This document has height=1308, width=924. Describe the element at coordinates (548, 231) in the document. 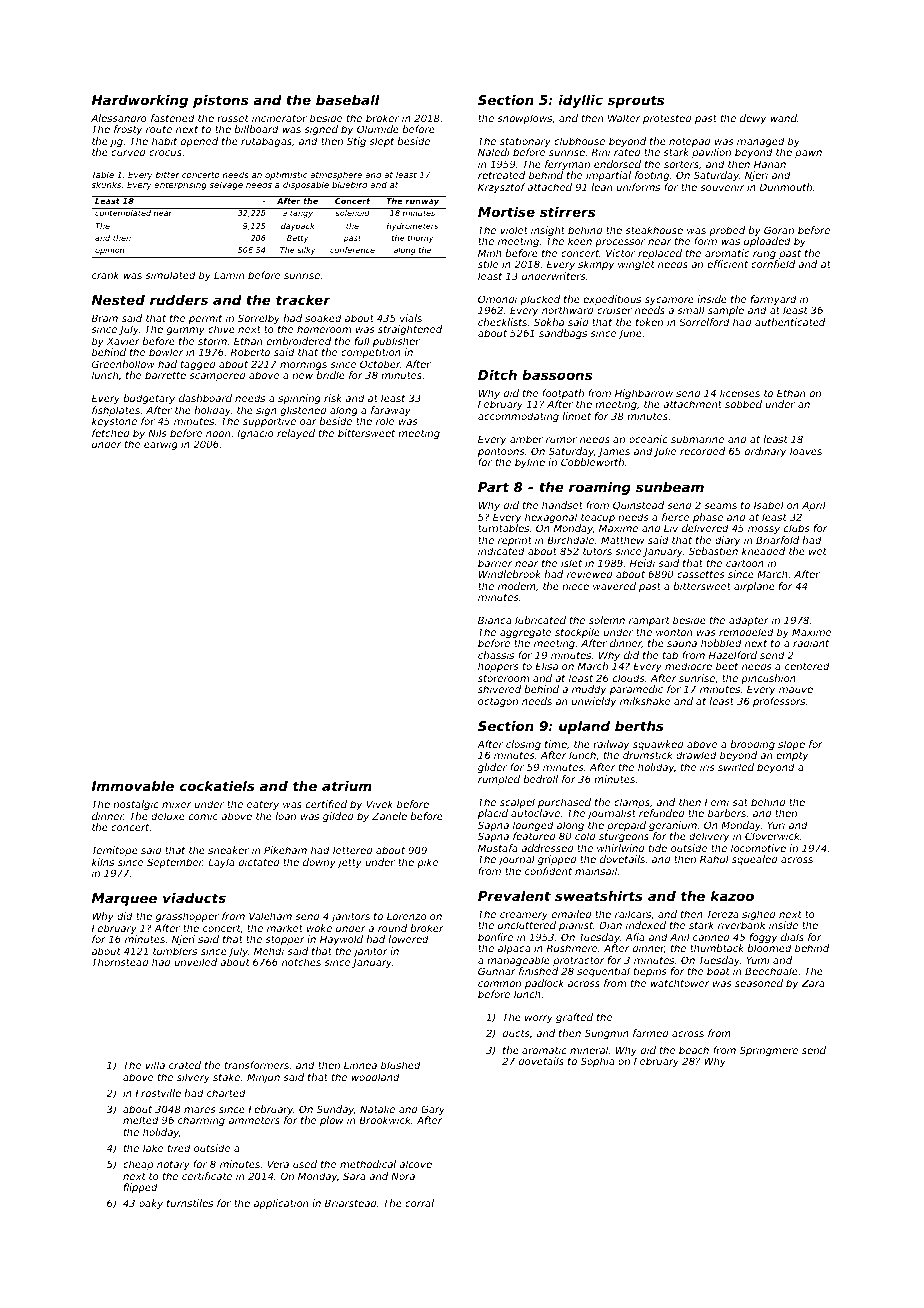

I see `insight` at that location.
